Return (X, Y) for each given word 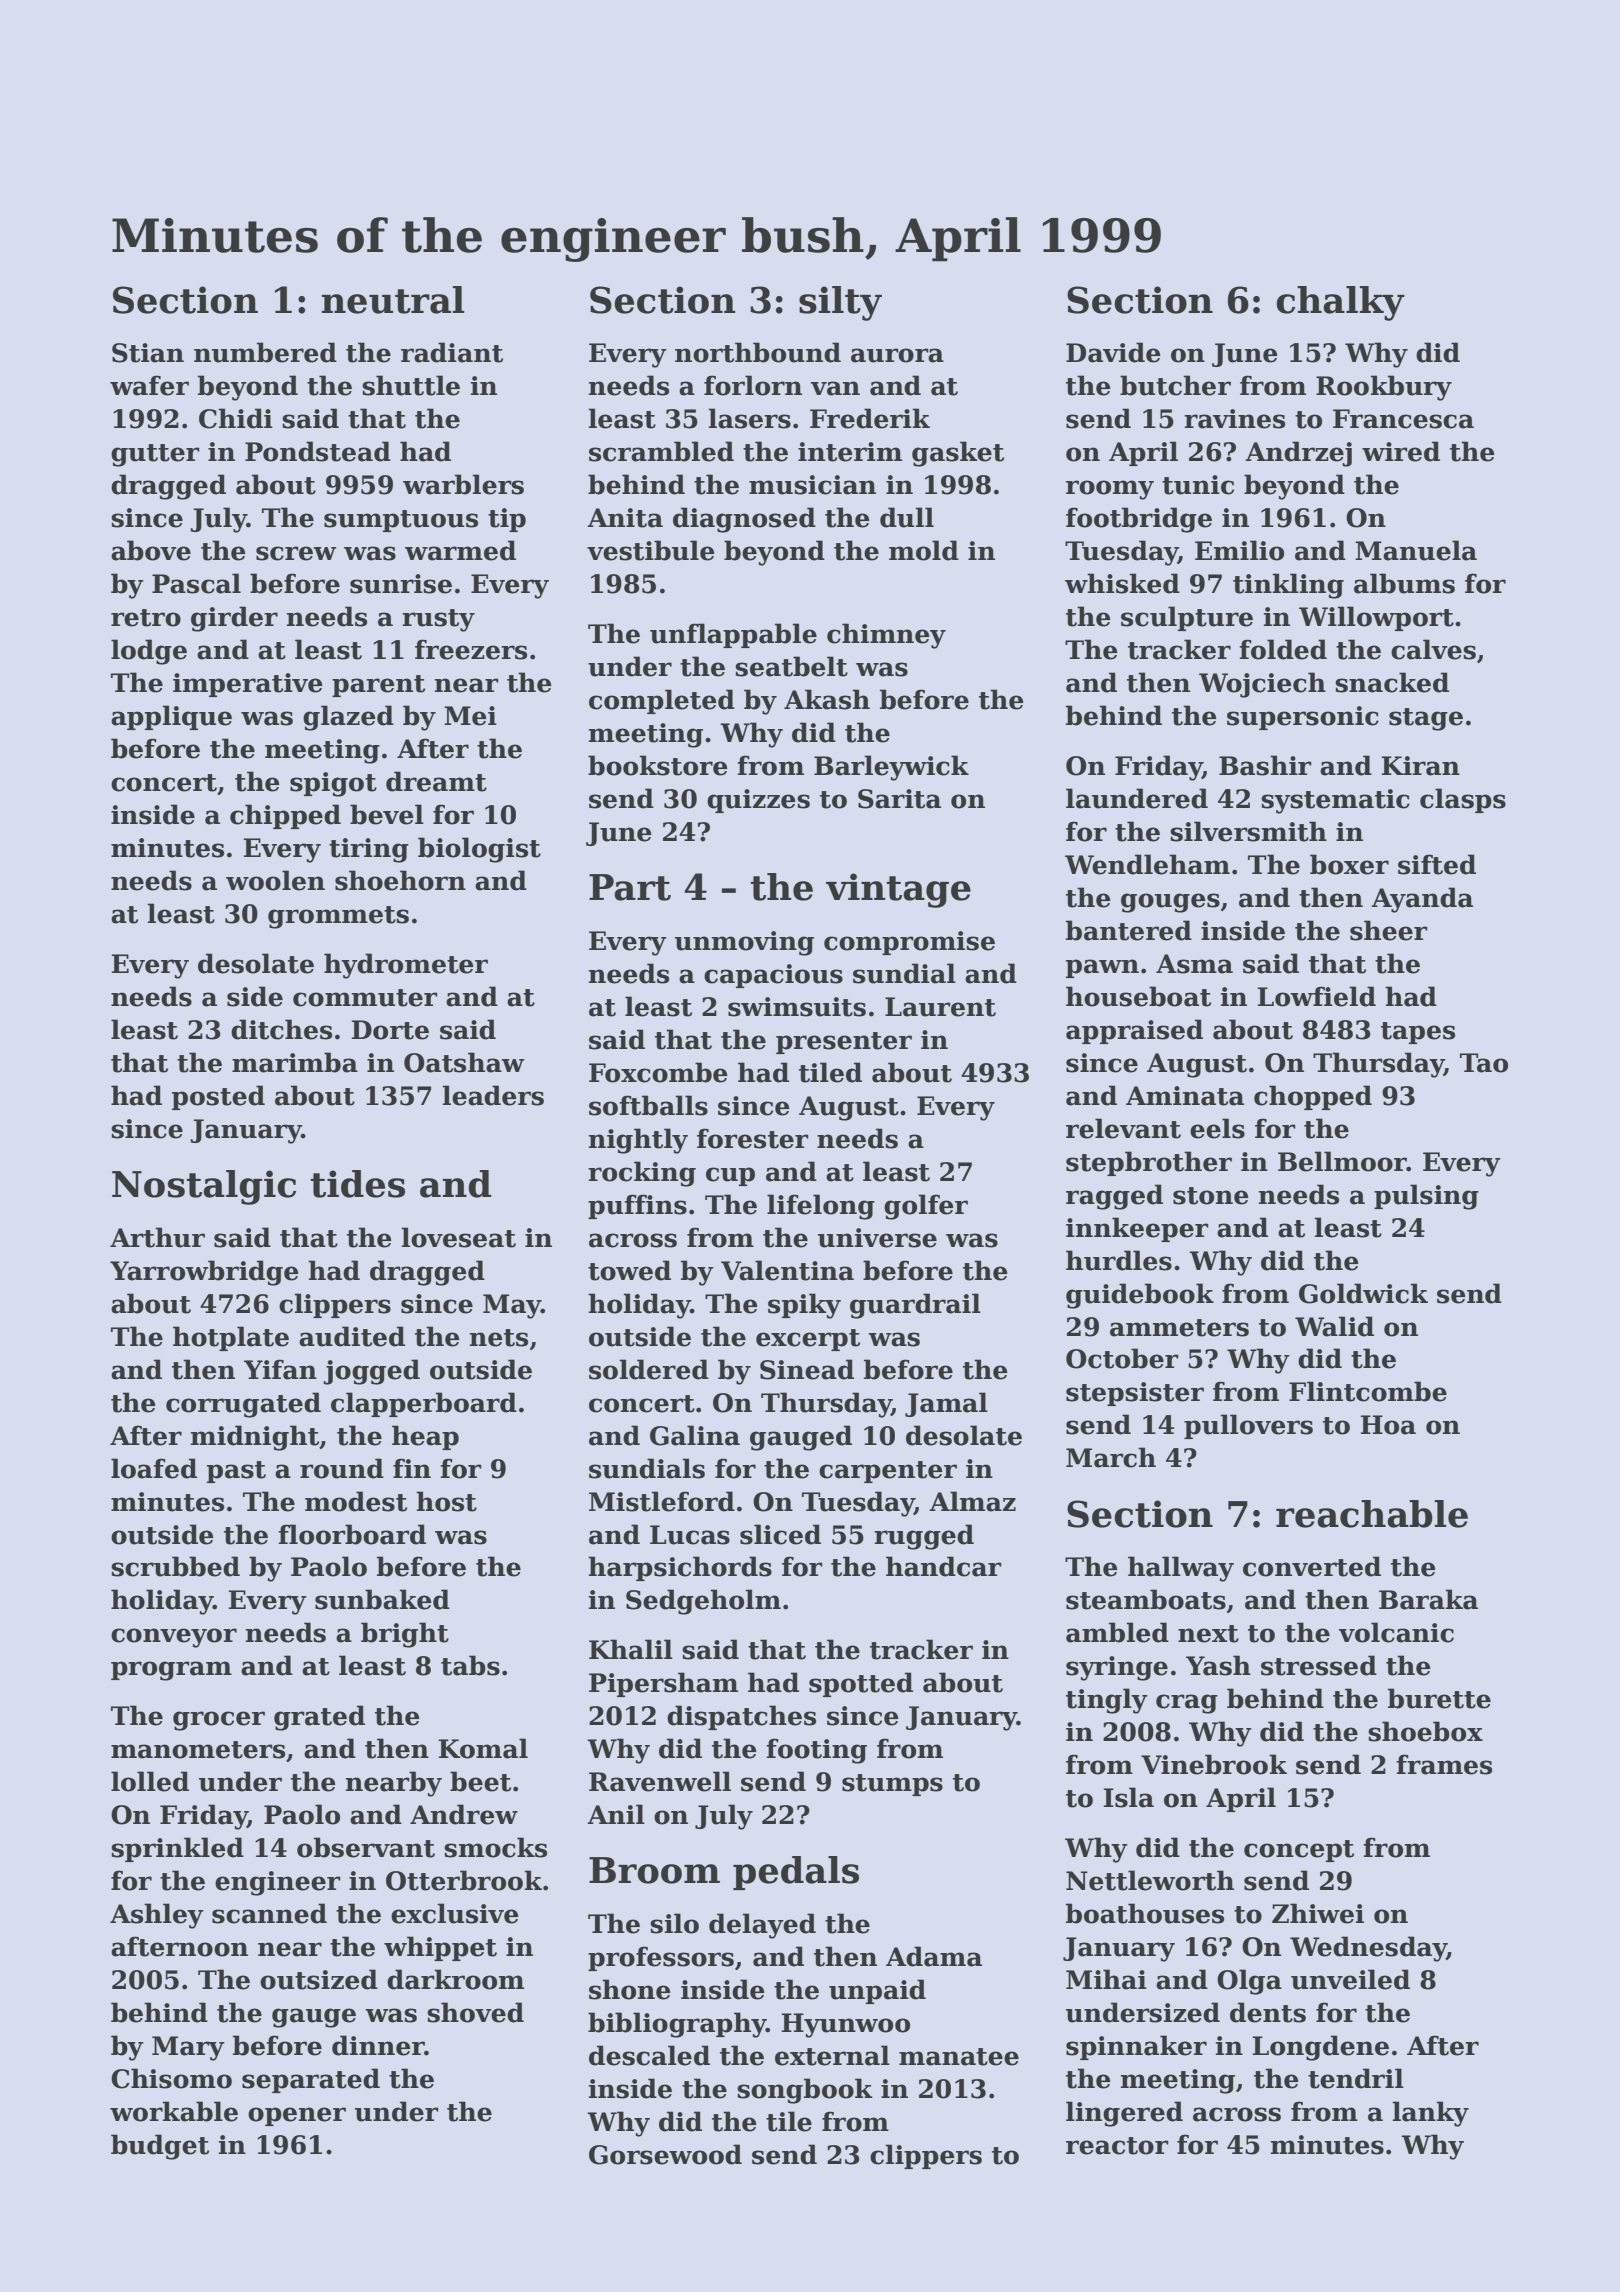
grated (319, 1718)
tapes (1418, 1033)
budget (160, 2147)
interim (850, 452)
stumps (892, 1785)
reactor (1117, 2146)
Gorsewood (665, 2154)
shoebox (1425, 1731)
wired (1401, 451)
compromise (909, 943)
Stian (148, 353)
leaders (493, 1095)
